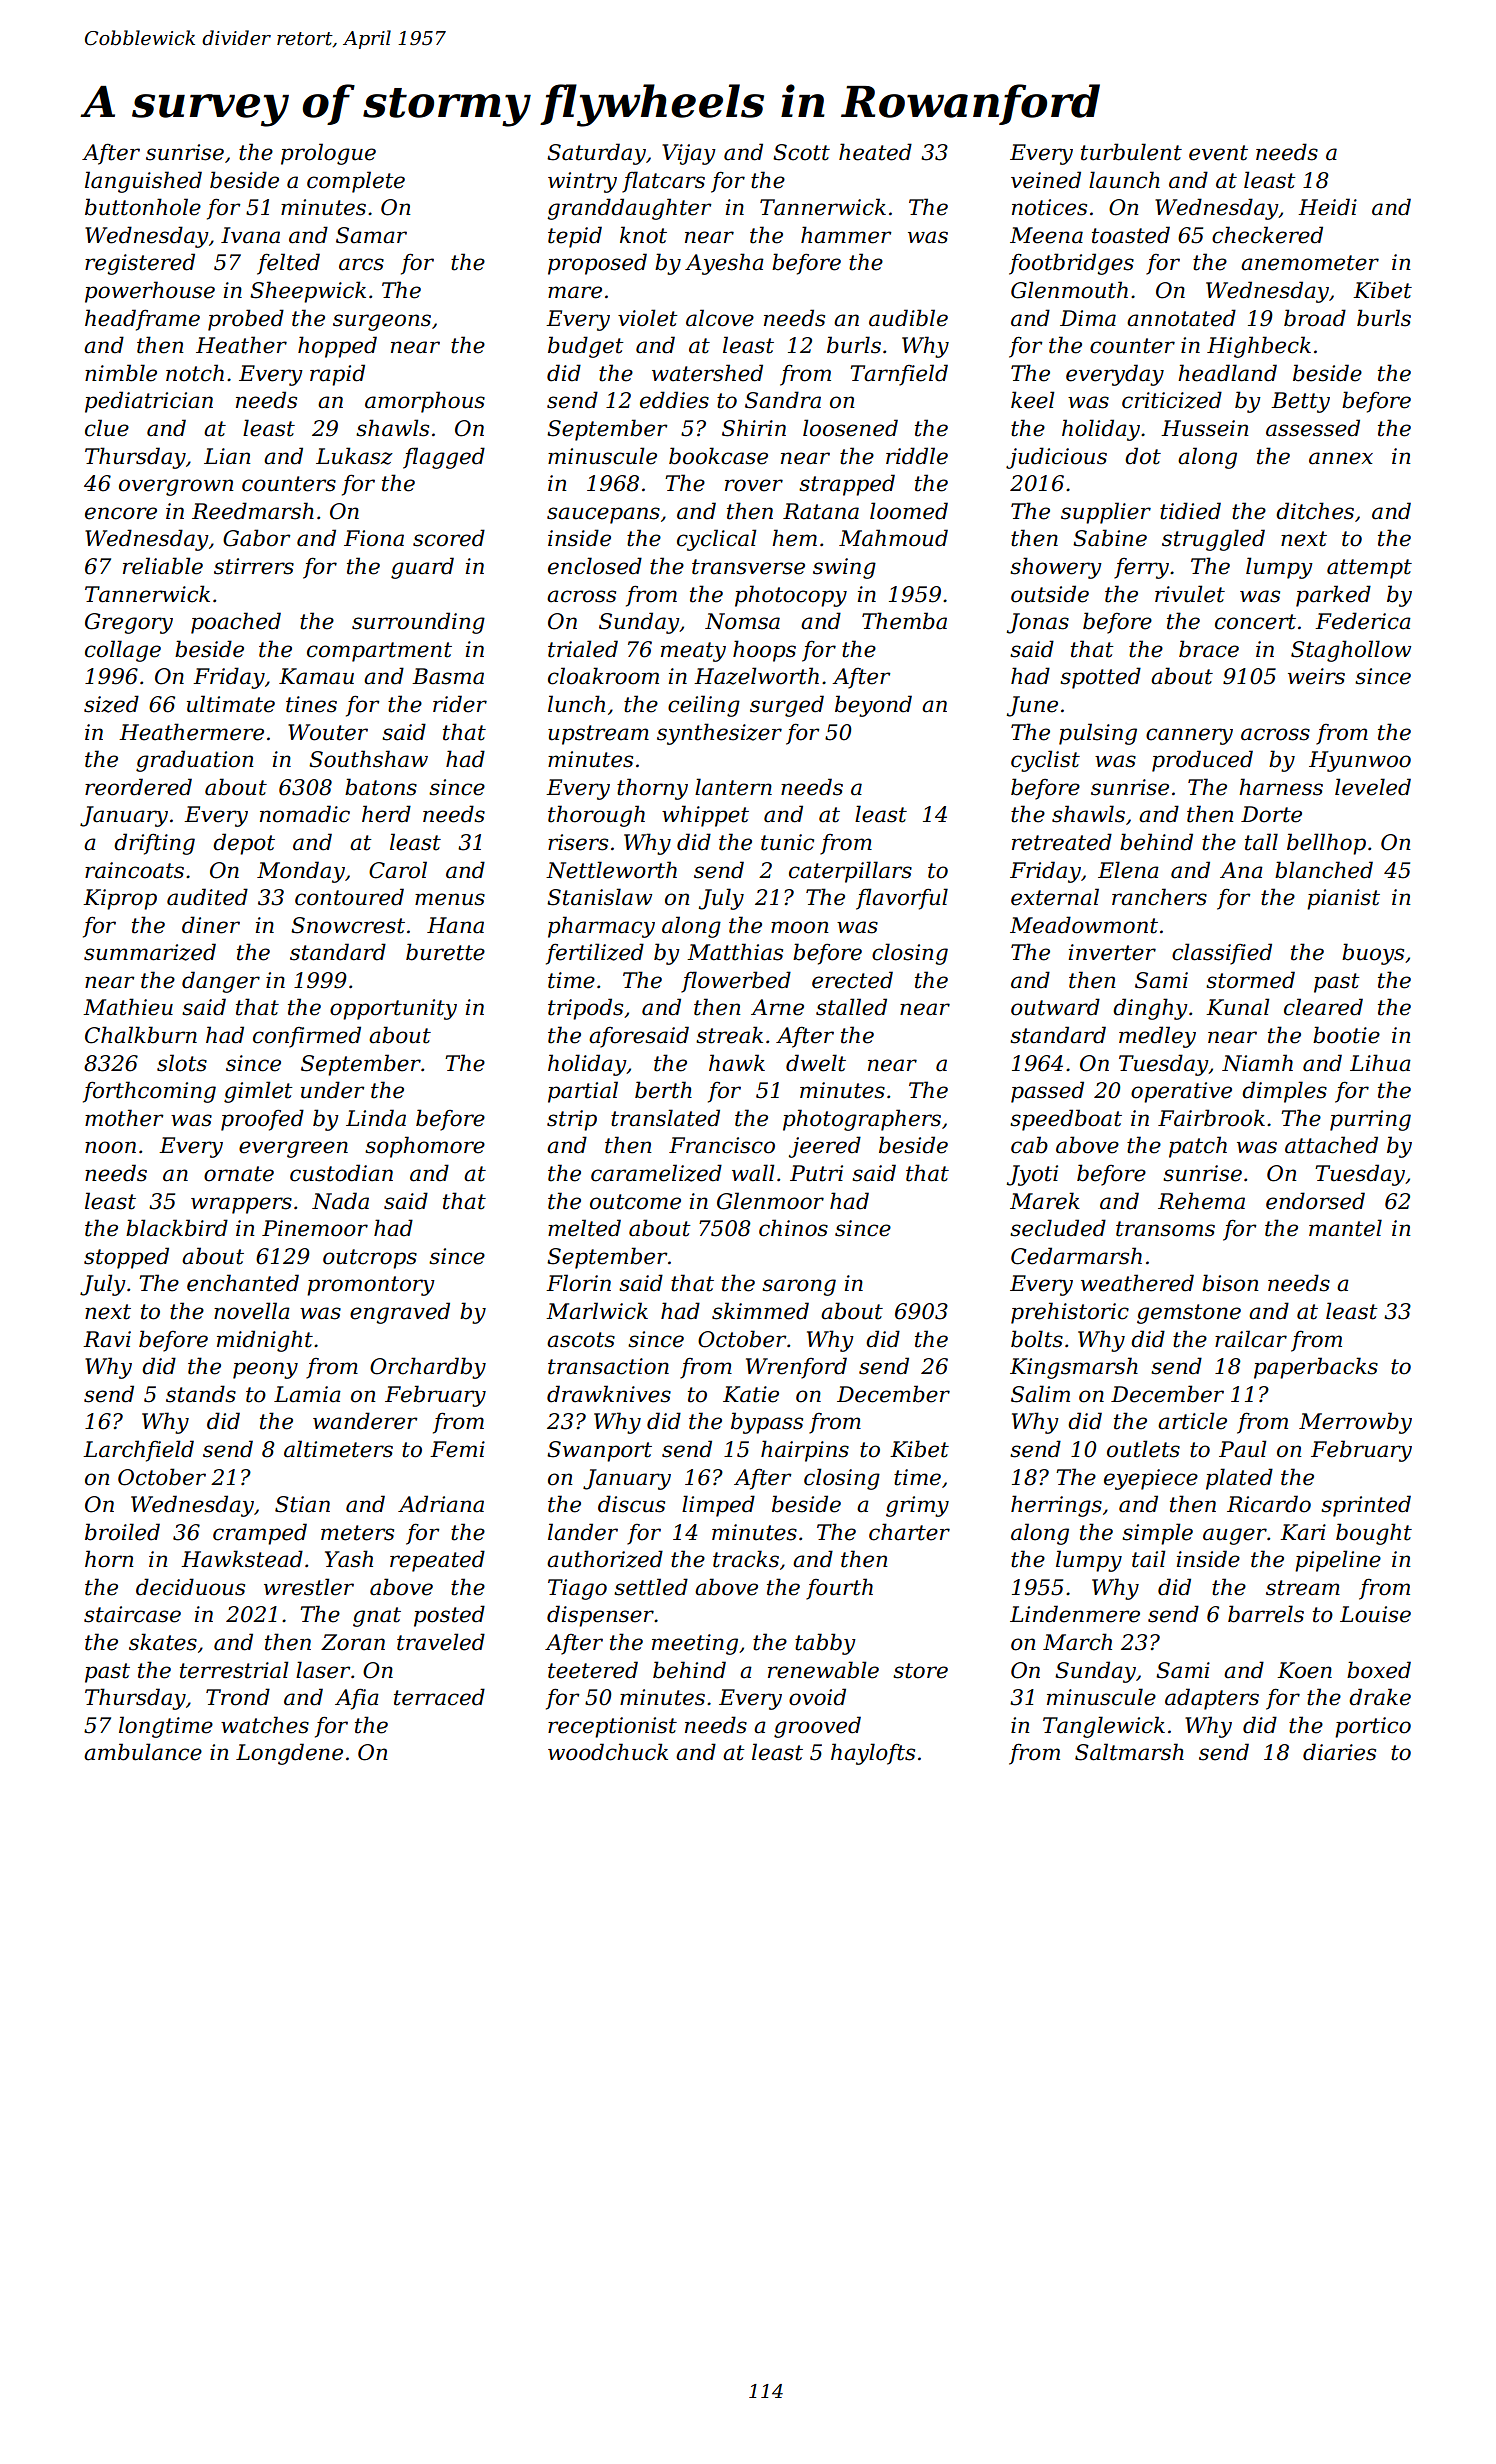 This image has height=2464, width=1496. What do you see at coordinates (439, 1697) in the image?
I see `terraced` at bounding box center [439, 1697].
